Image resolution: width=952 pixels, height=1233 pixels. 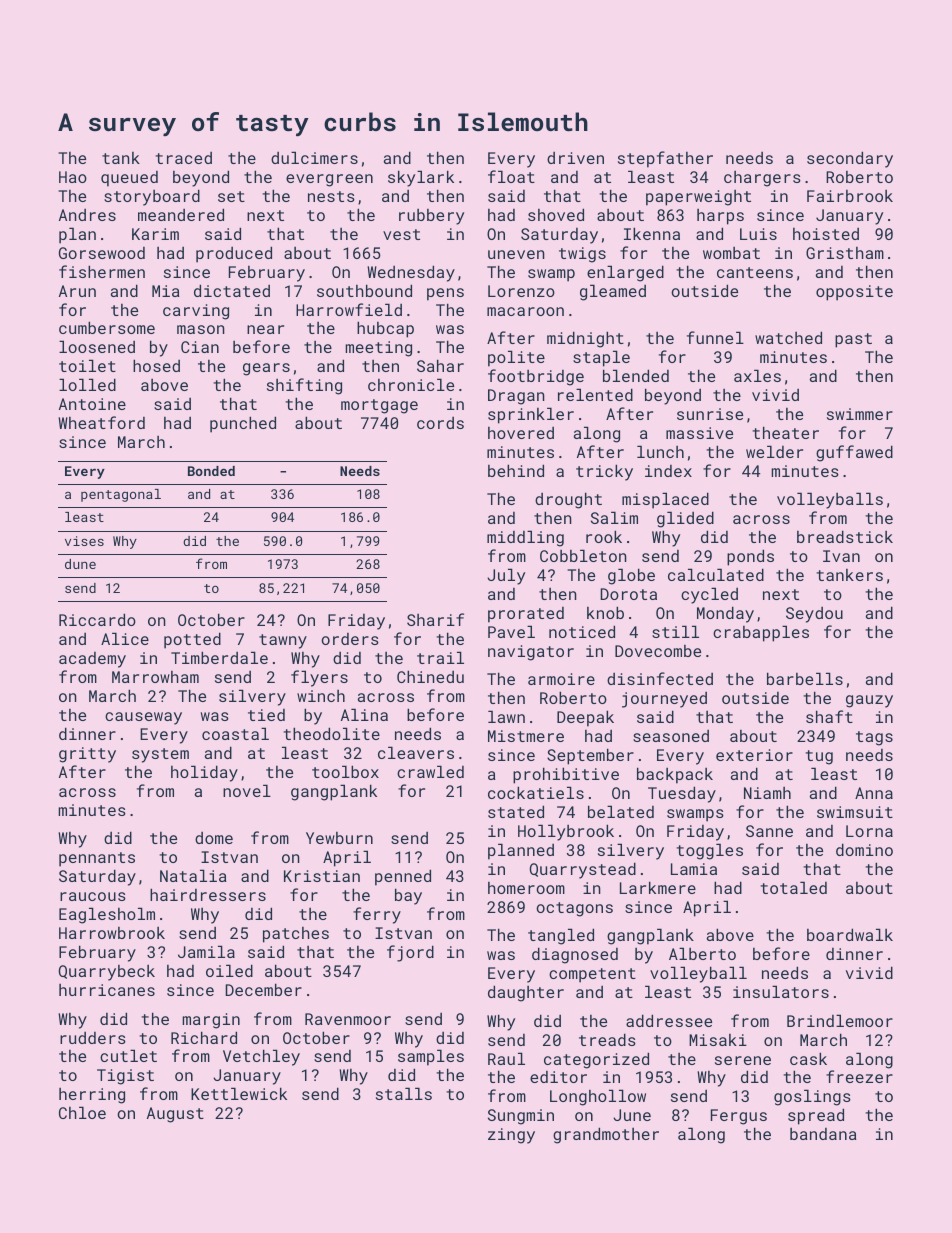 What do you see at coordinates (175, 1115) in the document?
I see `August` at bounding box center [175, 1115].
